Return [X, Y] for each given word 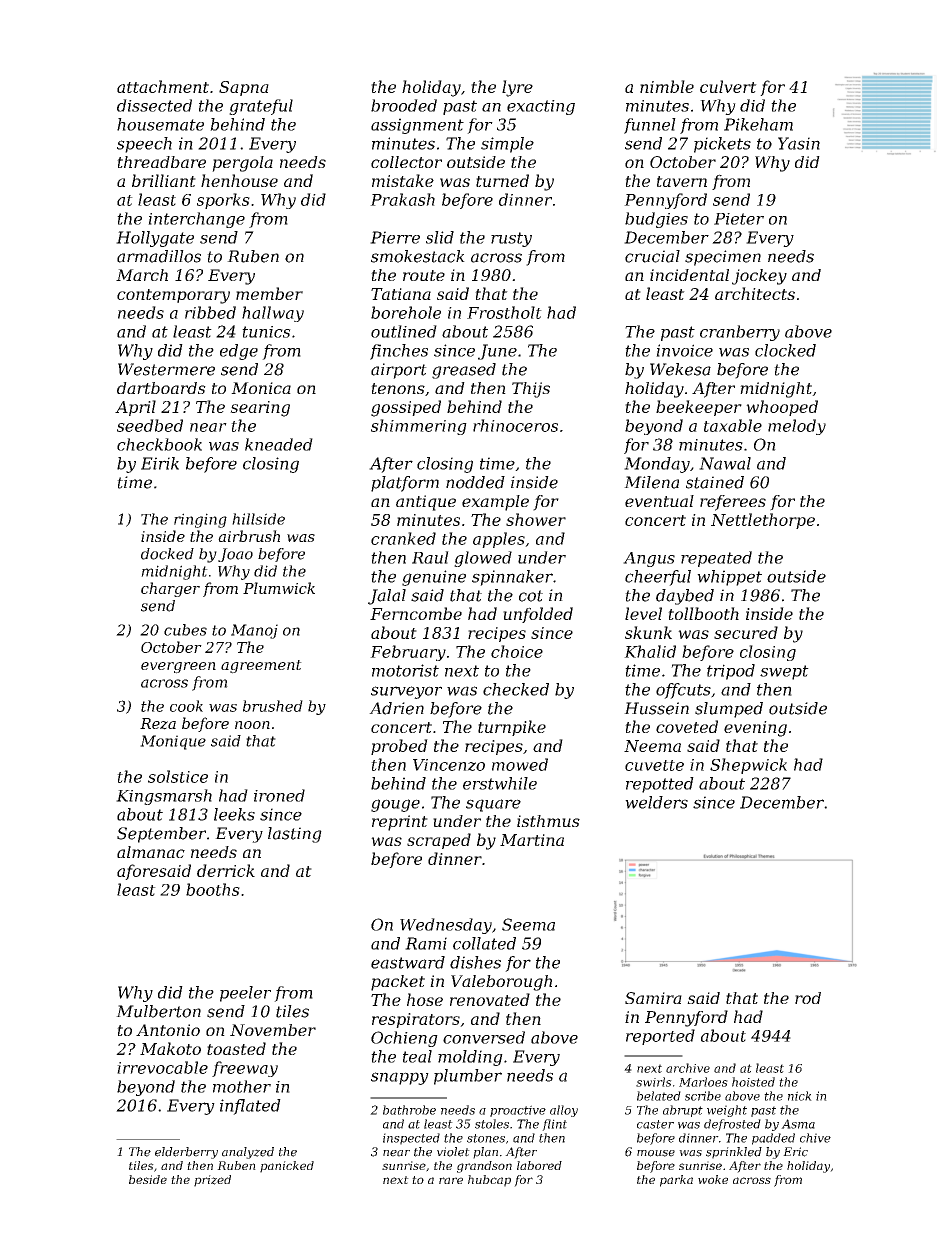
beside [148, 1179]
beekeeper [699, 408]
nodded [475, 482]
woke [713, 1179]
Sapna [244, 88]
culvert [728, 86]
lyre [517, 88]
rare [451, 1180]
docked [167, 554]
